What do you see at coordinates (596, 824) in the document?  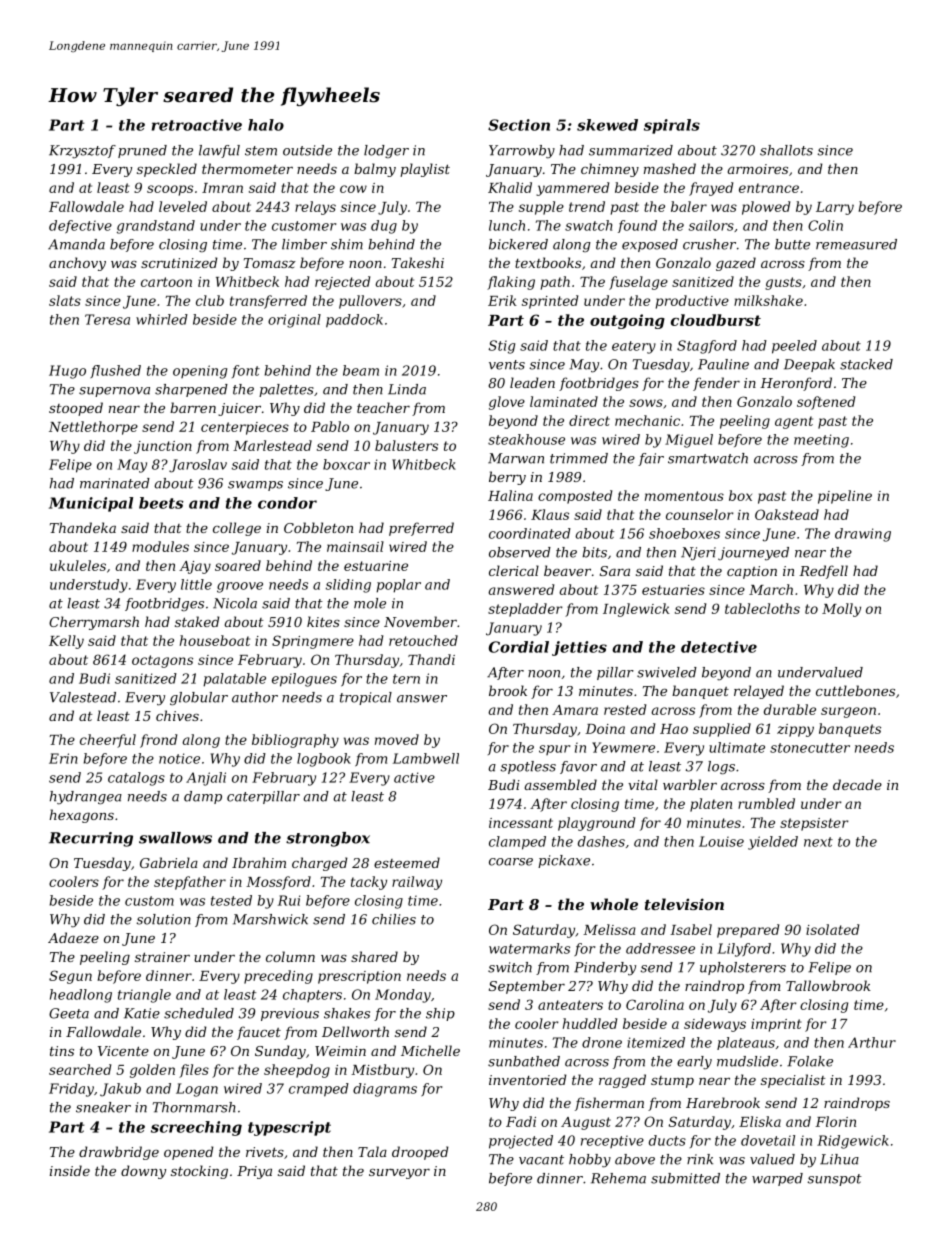 I see `playground` at bounding box center [596, 824].
